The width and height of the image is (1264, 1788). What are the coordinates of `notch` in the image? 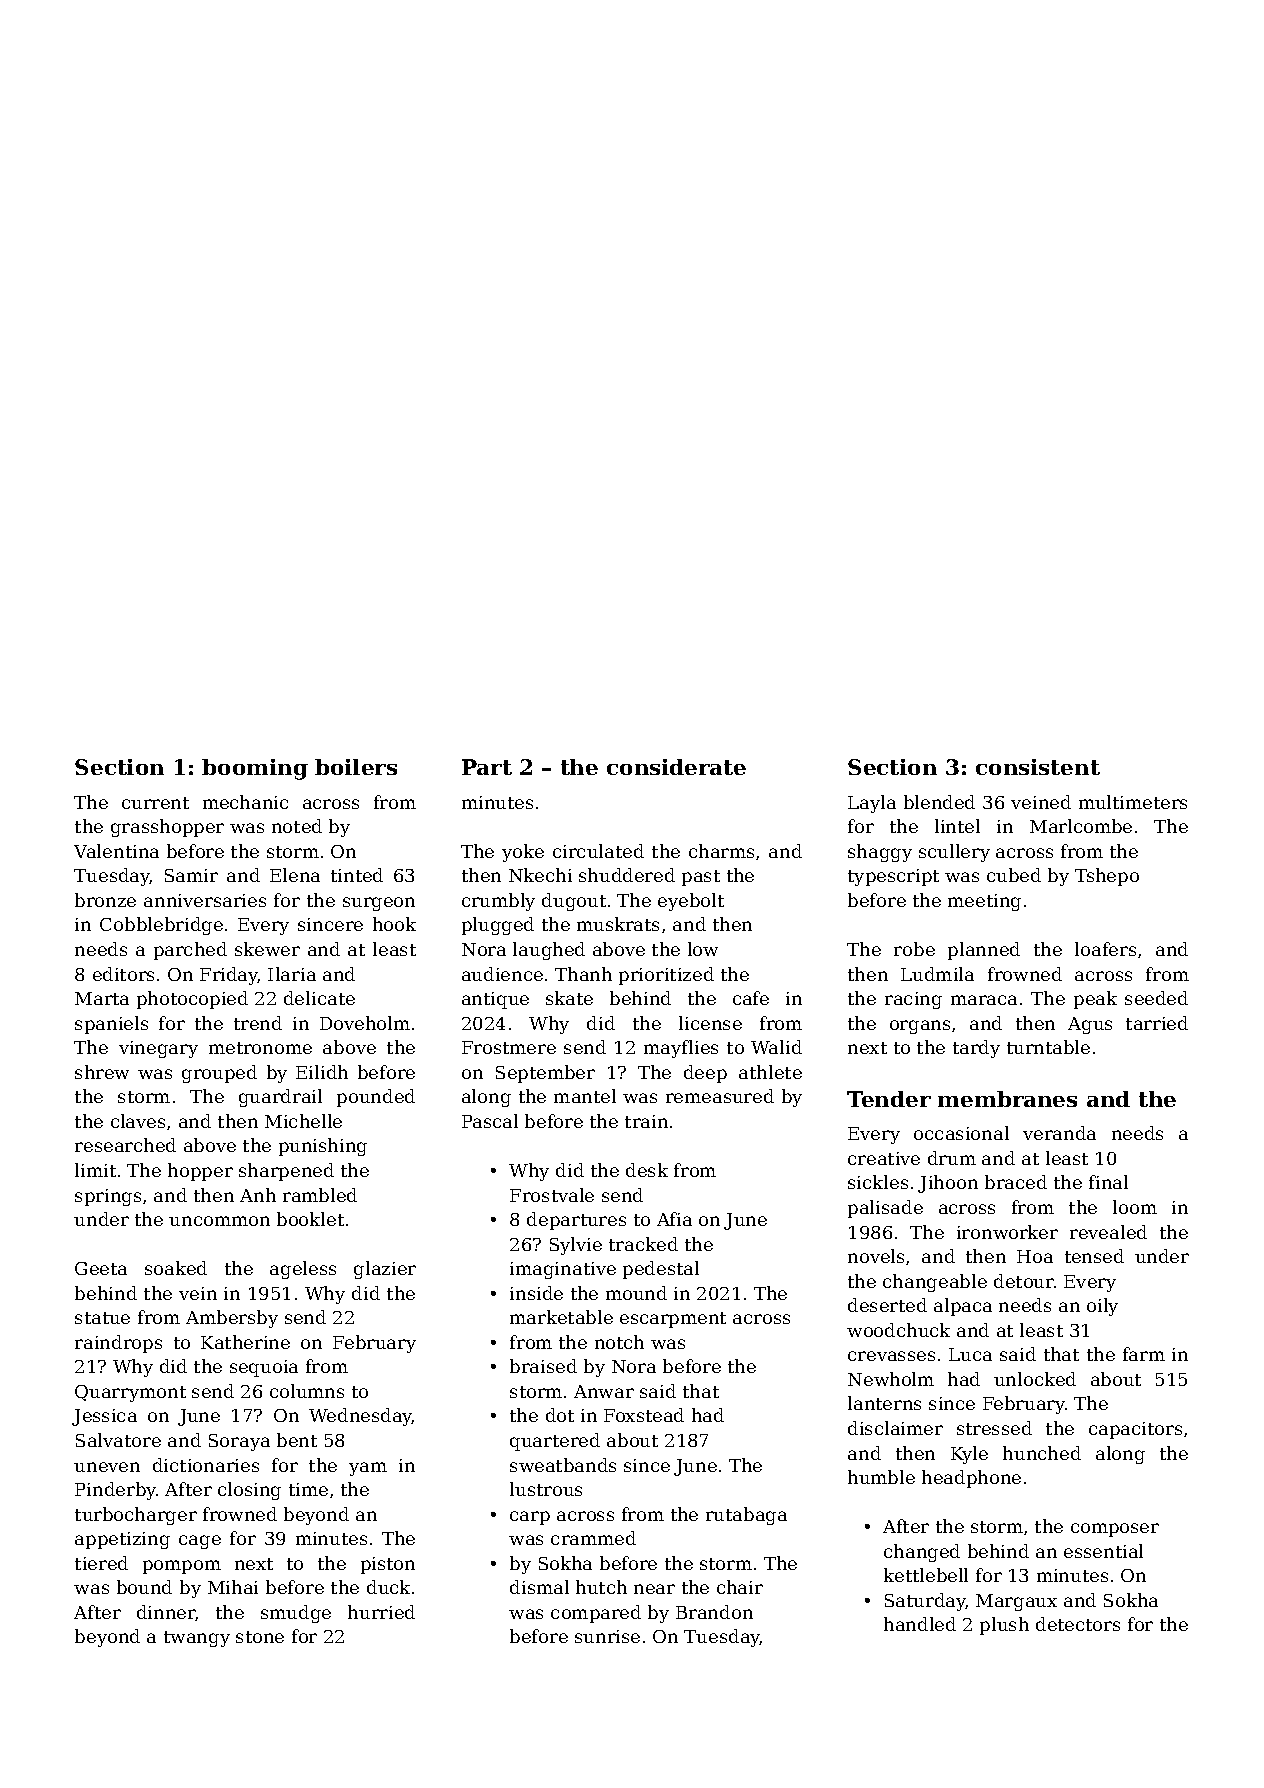 It's located at (619, 1342).
